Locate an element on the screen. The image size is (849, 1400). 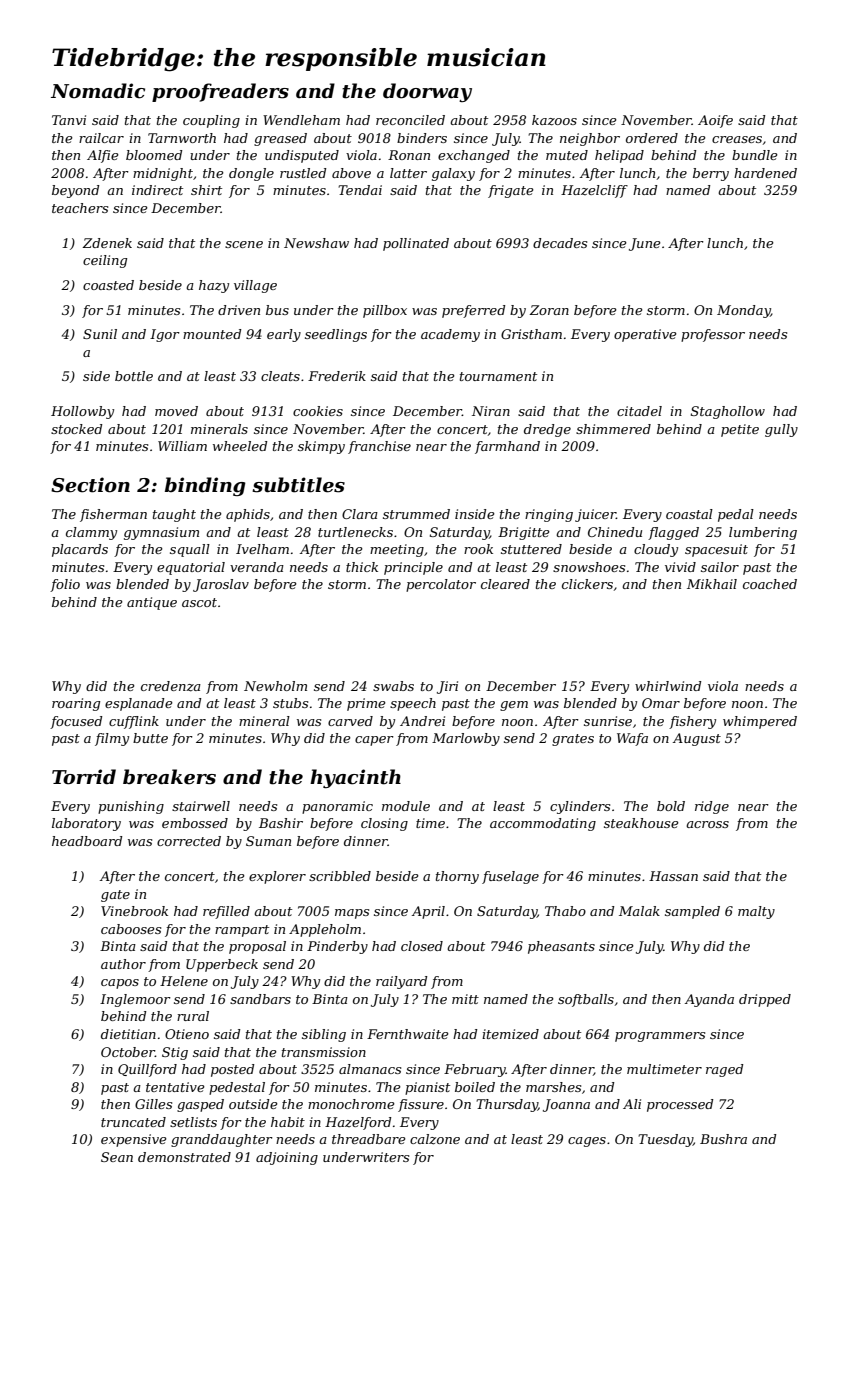
credenza is located at coordinates (171, 686).
